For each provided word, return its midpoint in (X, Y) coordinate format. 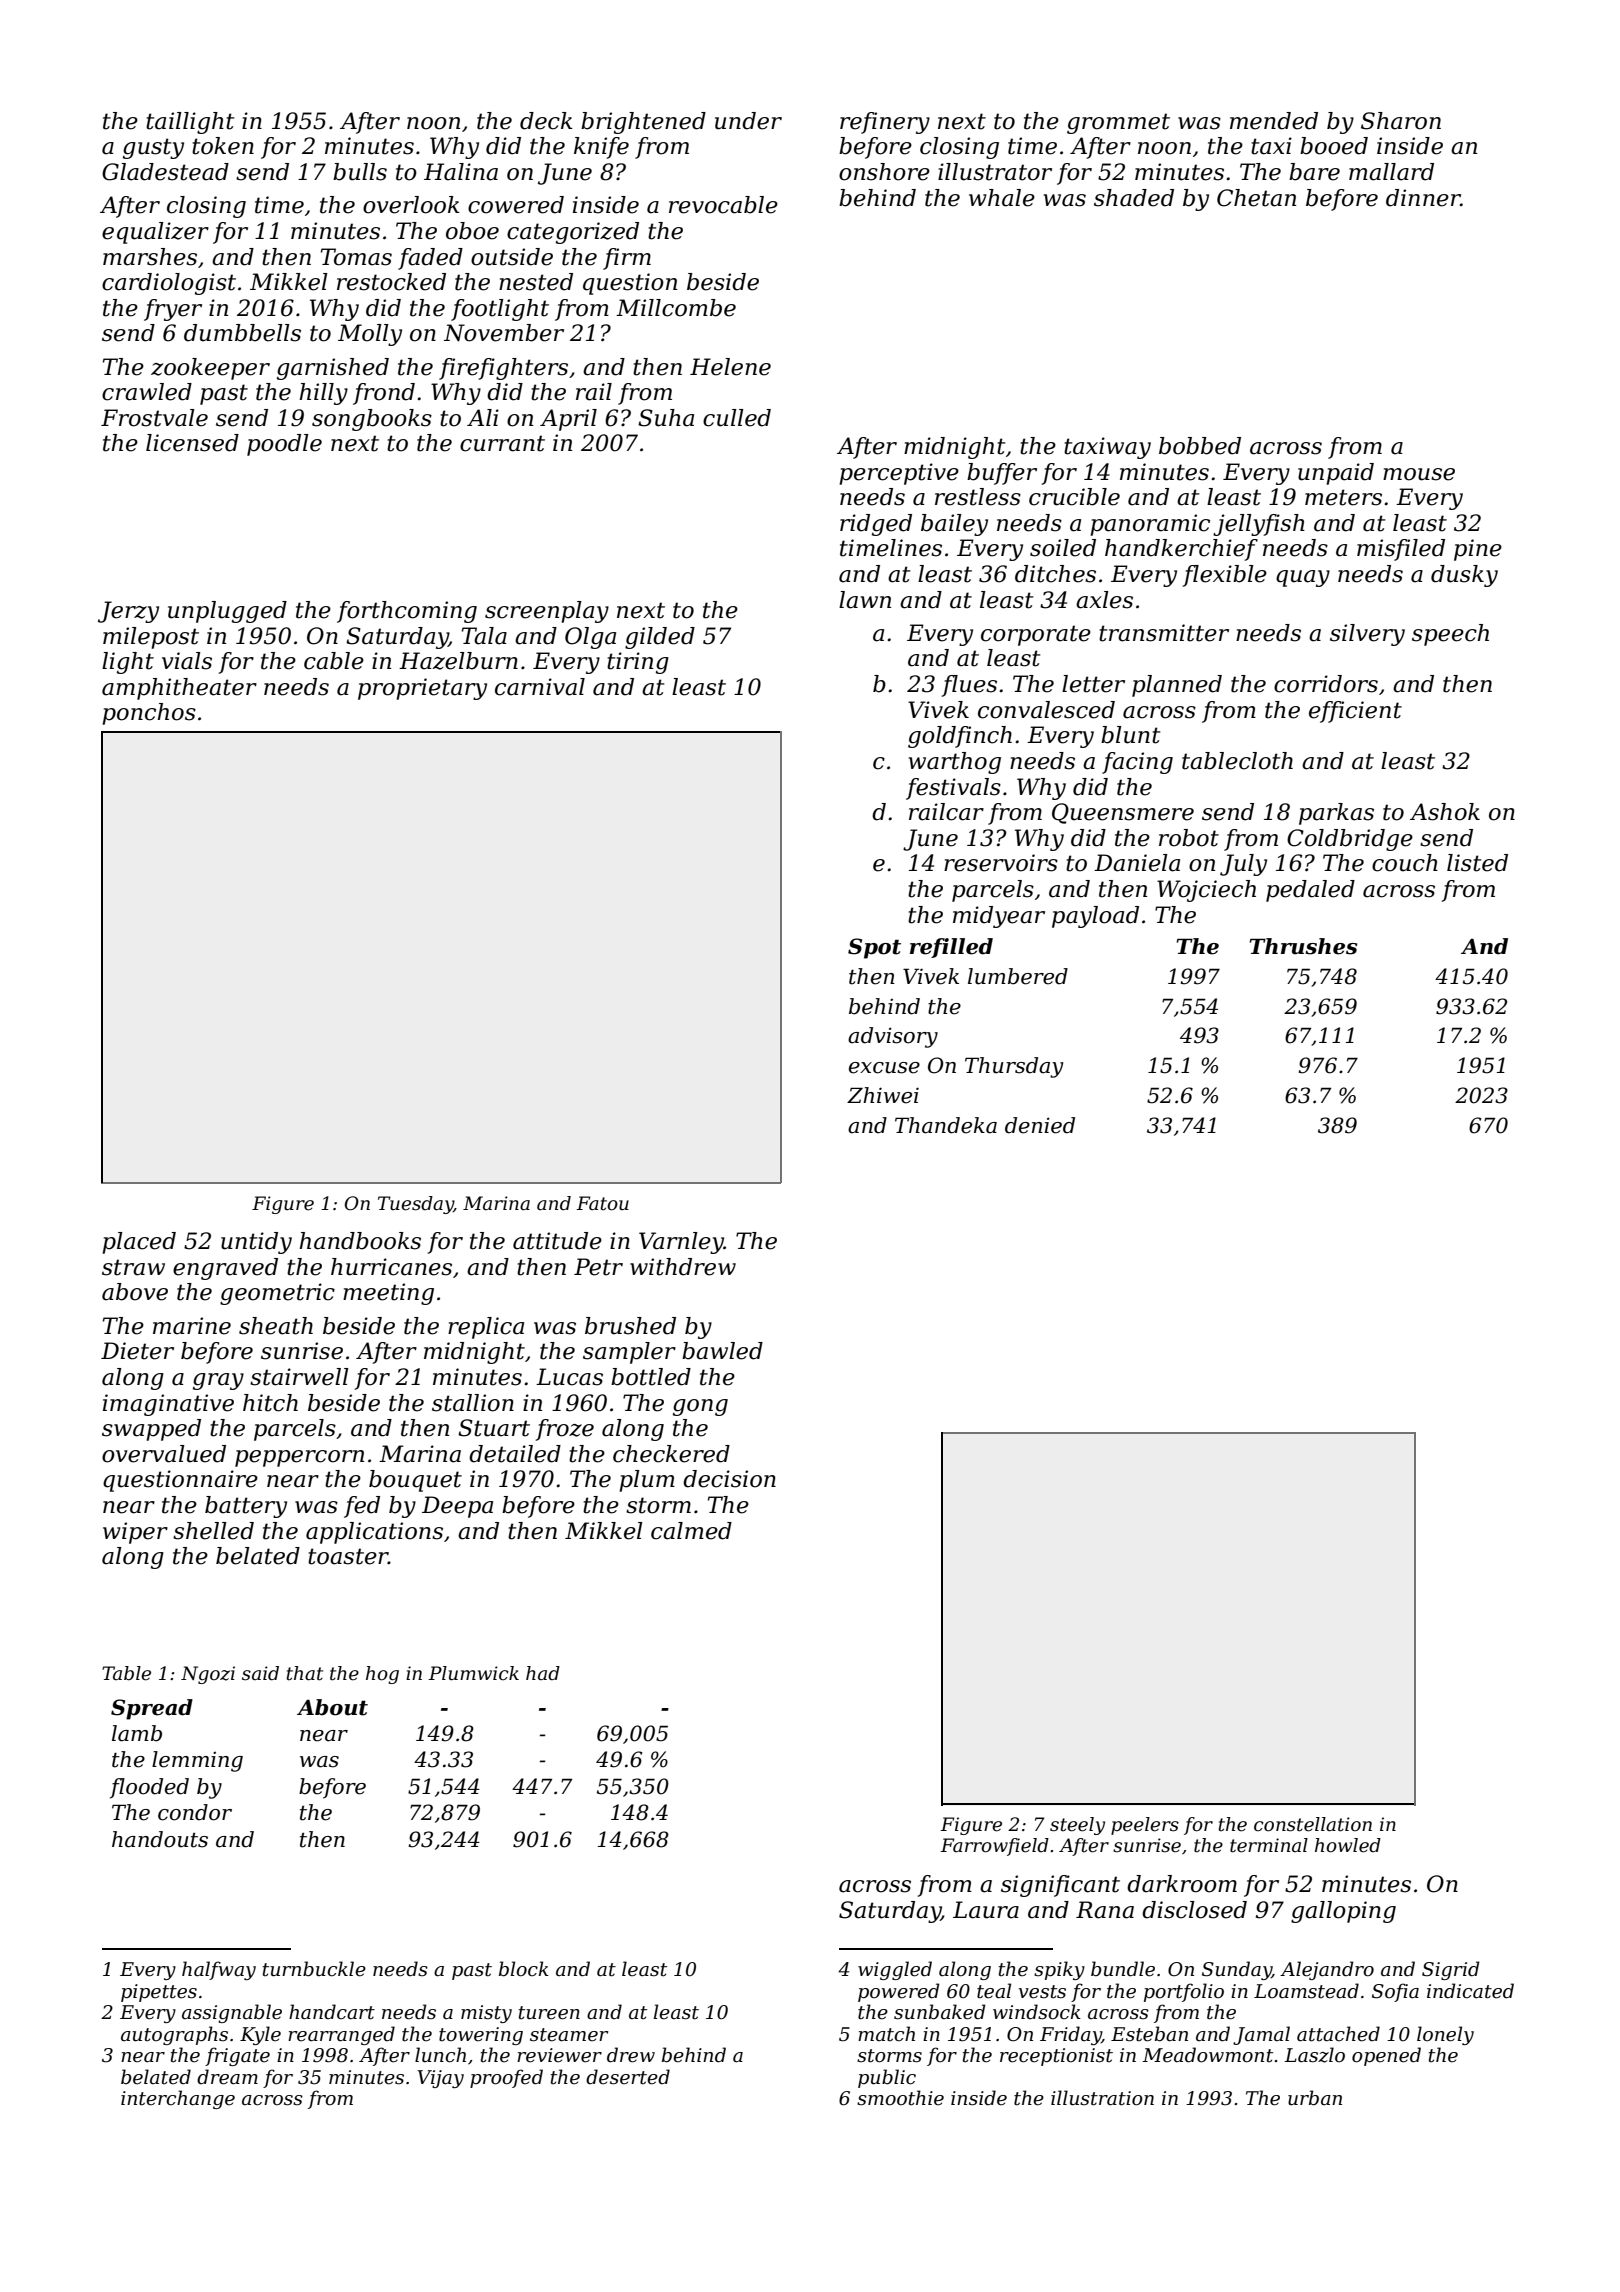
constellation (1313, 1824)
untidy (256, 1243)
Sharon (1401, 121)
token (223, 146)
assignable (232, 2013)
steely (1077, 1826)
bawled (722, 1351)
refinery (885, 123)
